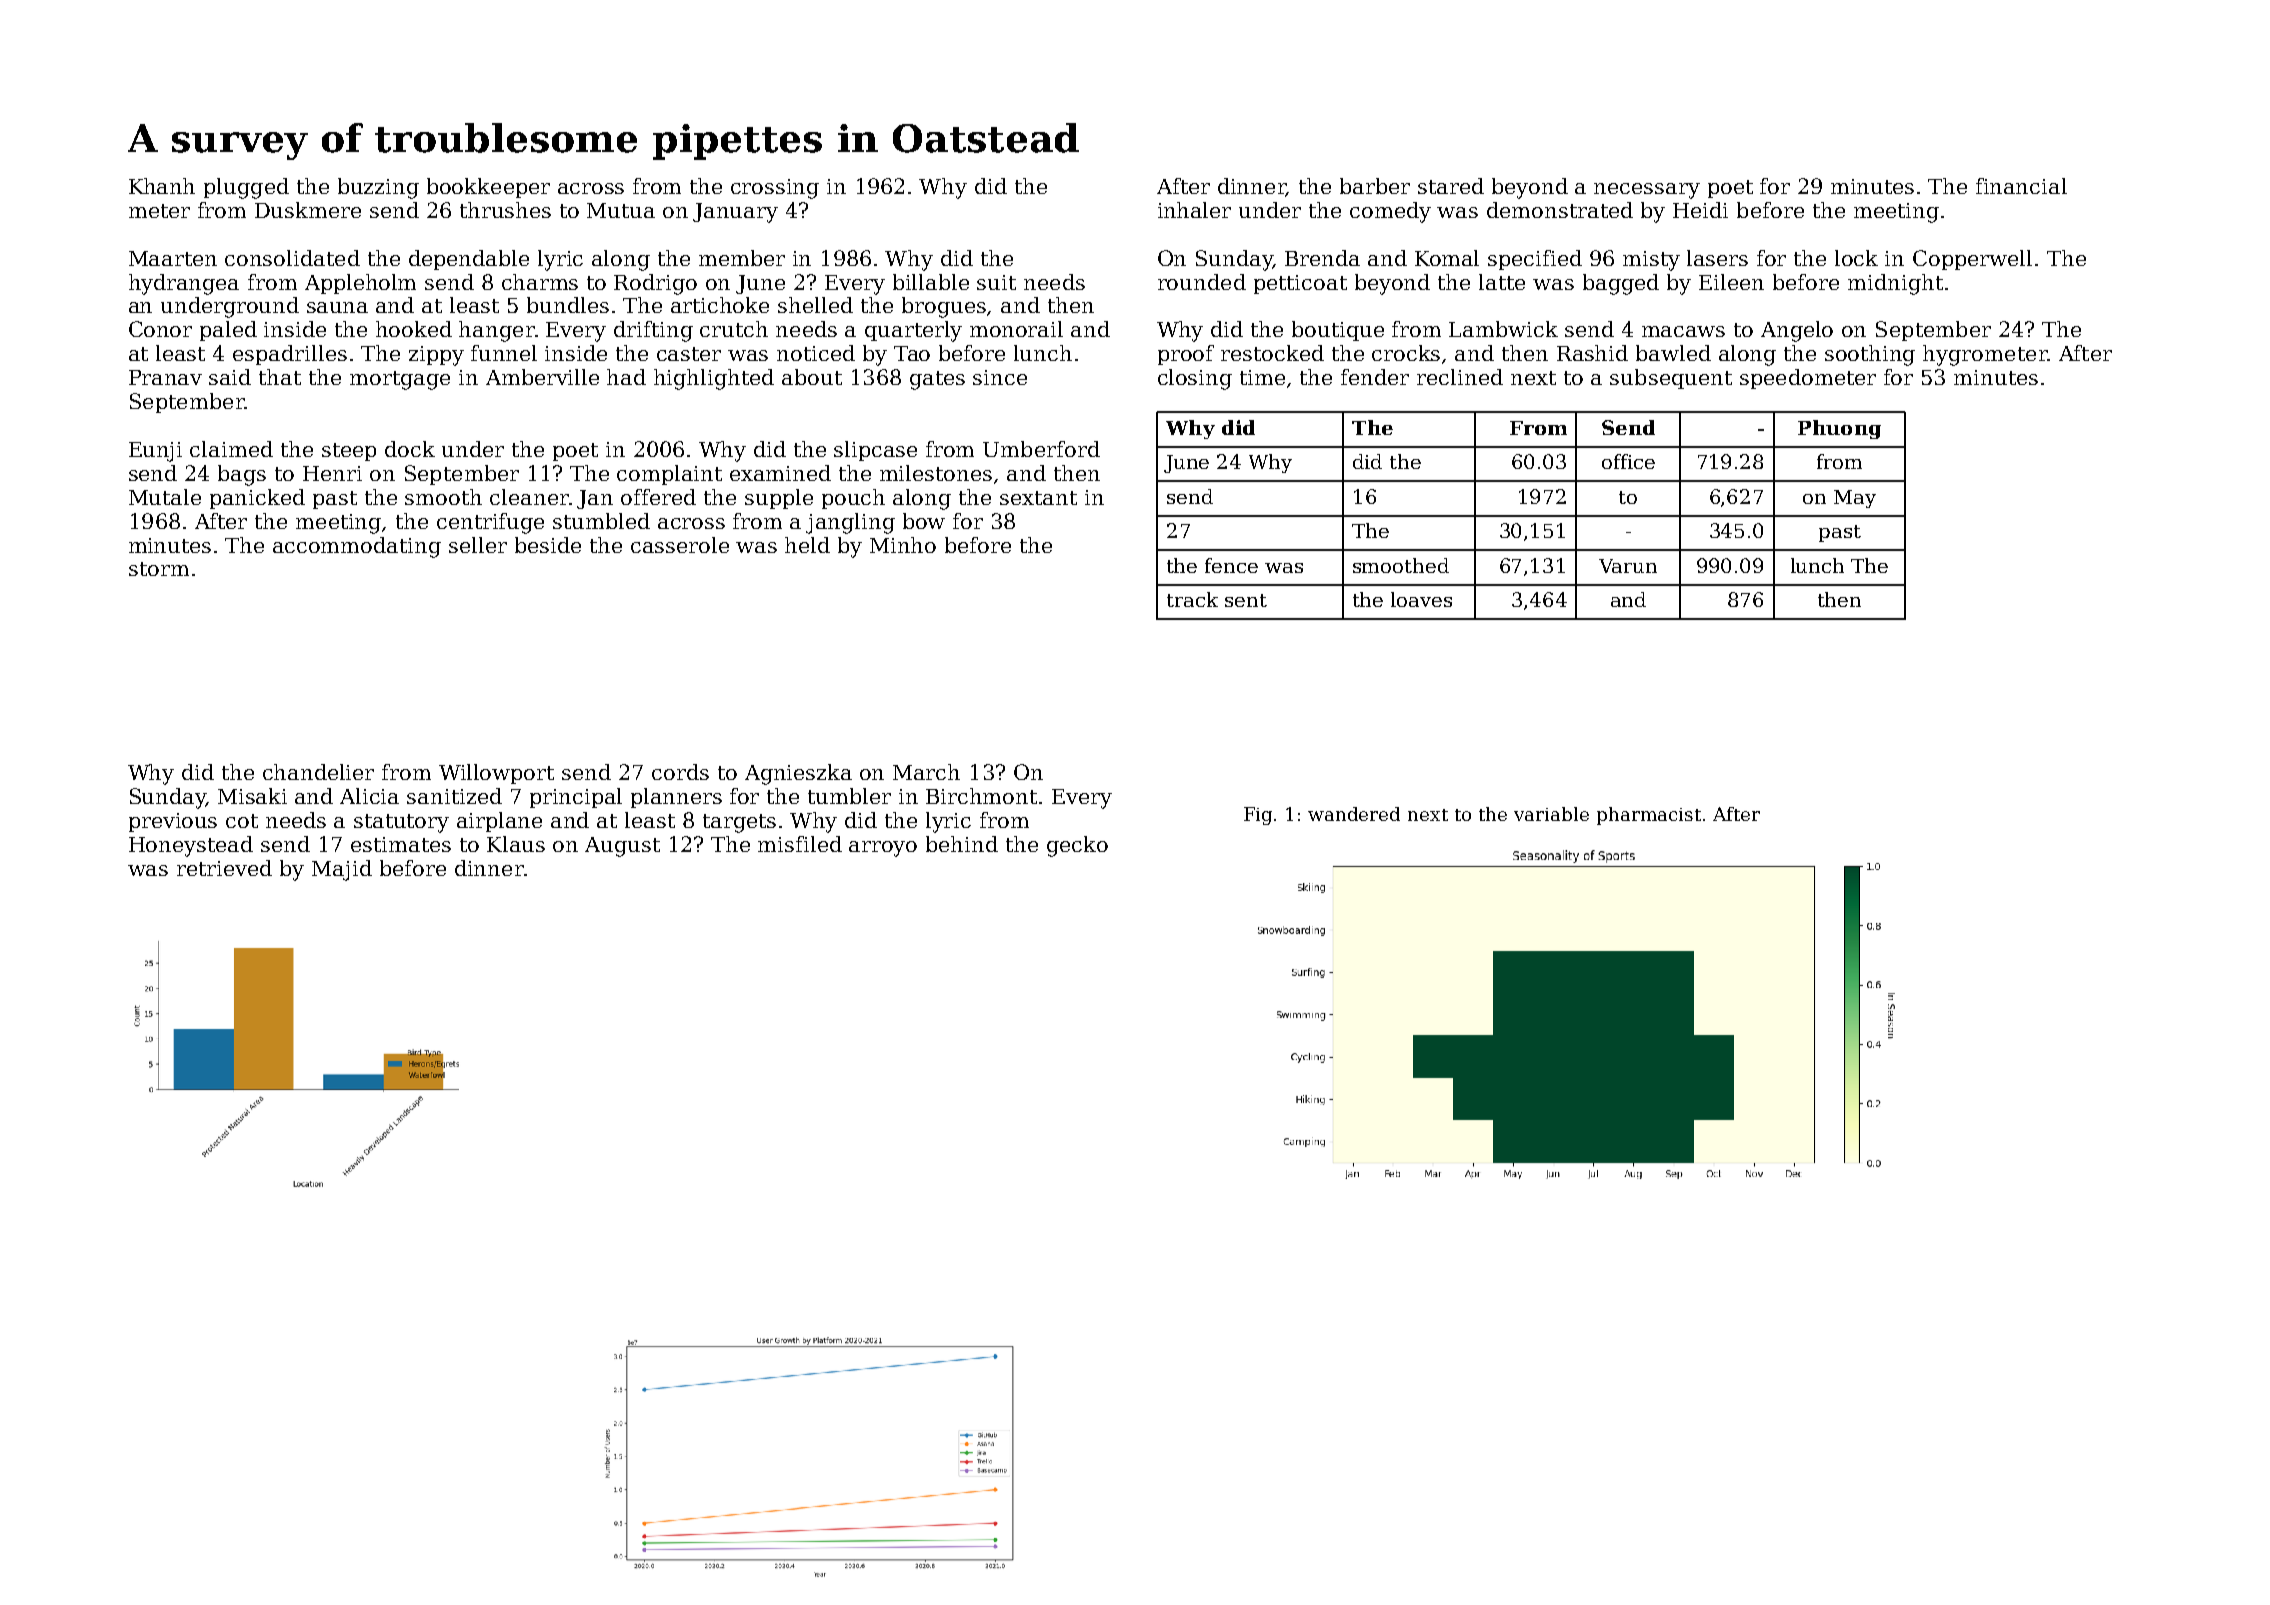 This screenshot has height=1605, width=2270. Describe the element at coordinates (1375, 186) in the screenshot. I see `barber` at that location.
